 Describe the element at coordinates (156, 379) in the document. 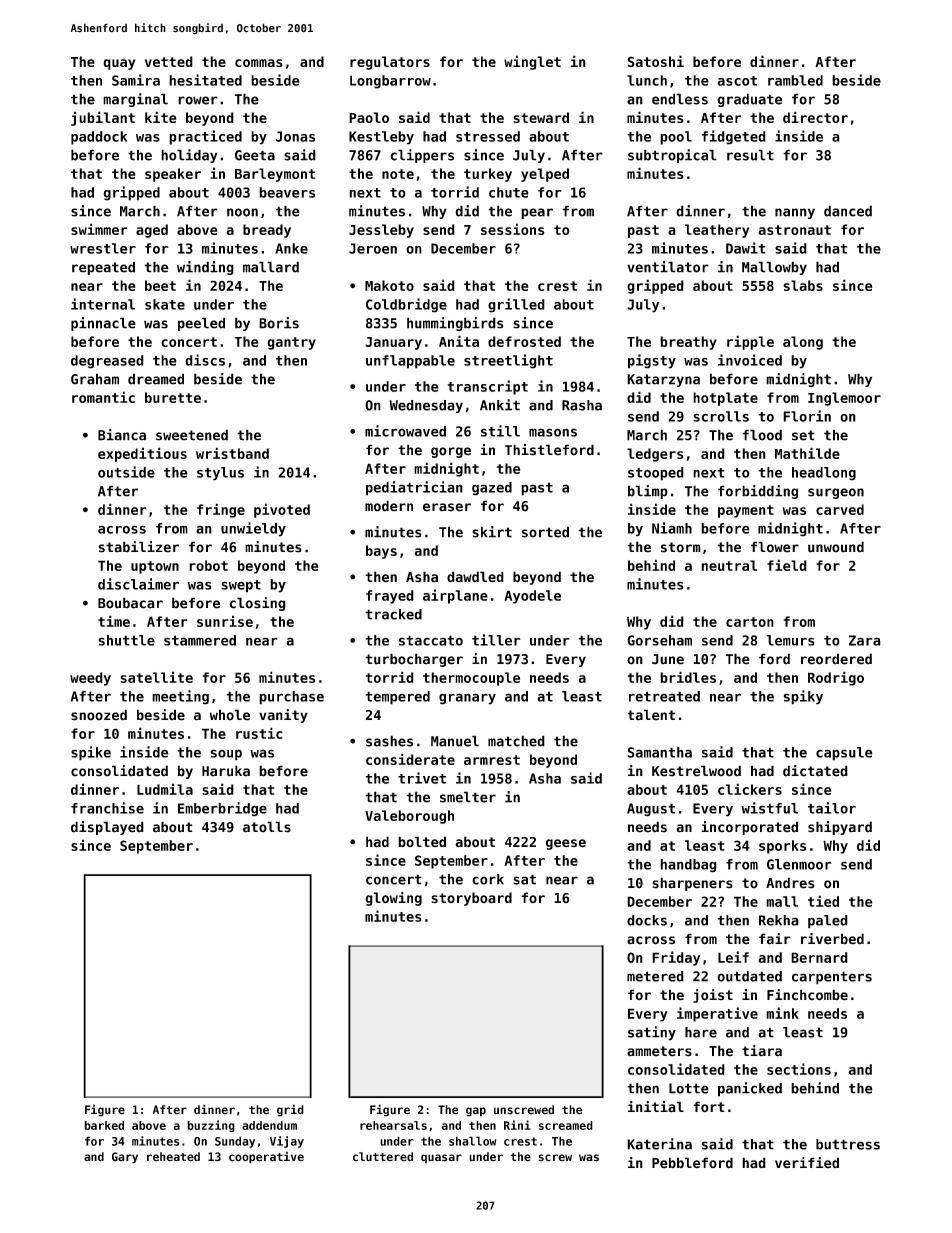

I see `dreamed` at that location.
